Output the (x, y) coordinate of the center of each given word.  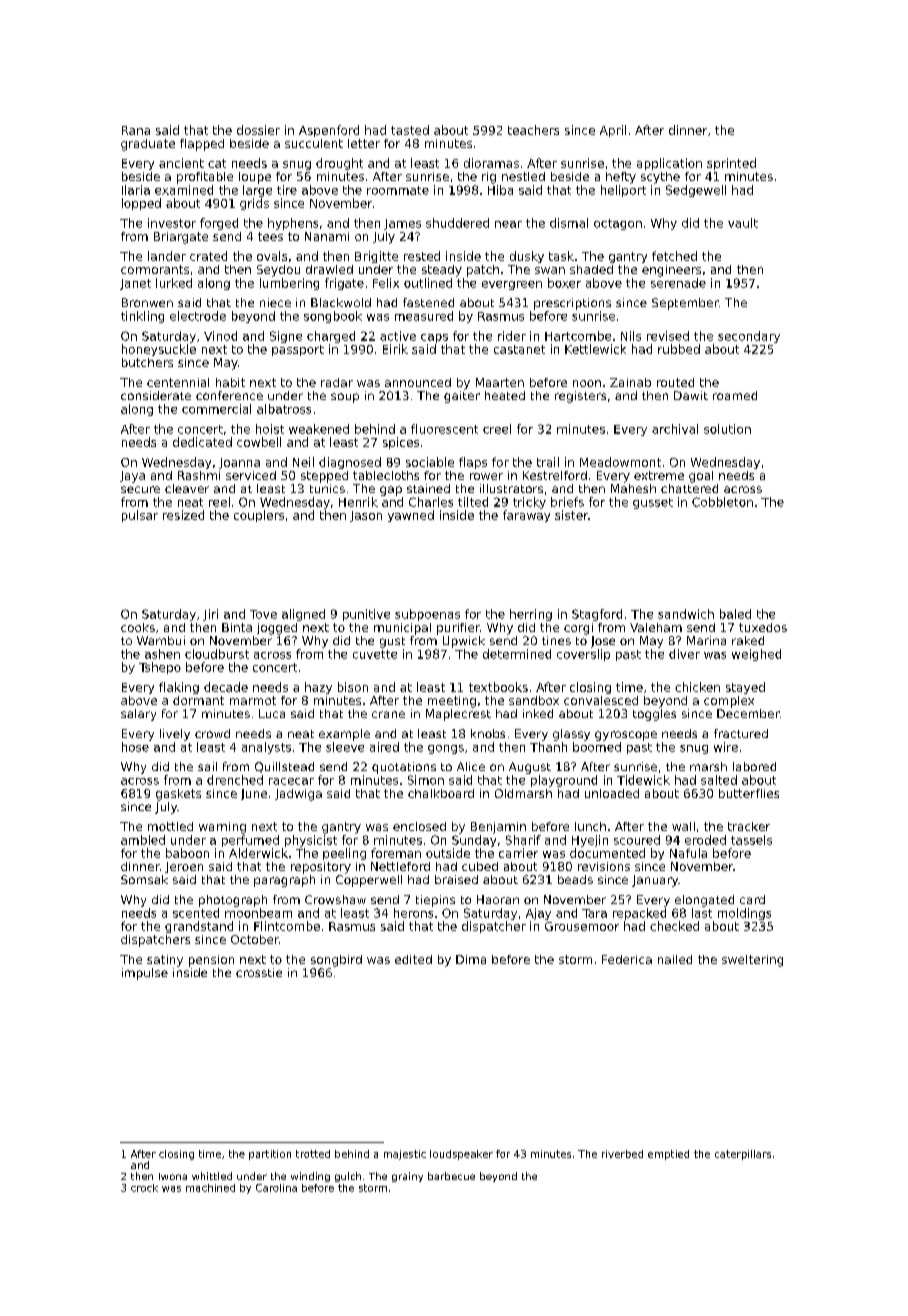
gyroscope (626, 736)
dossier (258, 130)
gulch (348, 1177)
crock (144, 1188)
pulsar (140, 516)
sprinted (731, 164)
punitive (366, 615)
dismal (569, 223)
